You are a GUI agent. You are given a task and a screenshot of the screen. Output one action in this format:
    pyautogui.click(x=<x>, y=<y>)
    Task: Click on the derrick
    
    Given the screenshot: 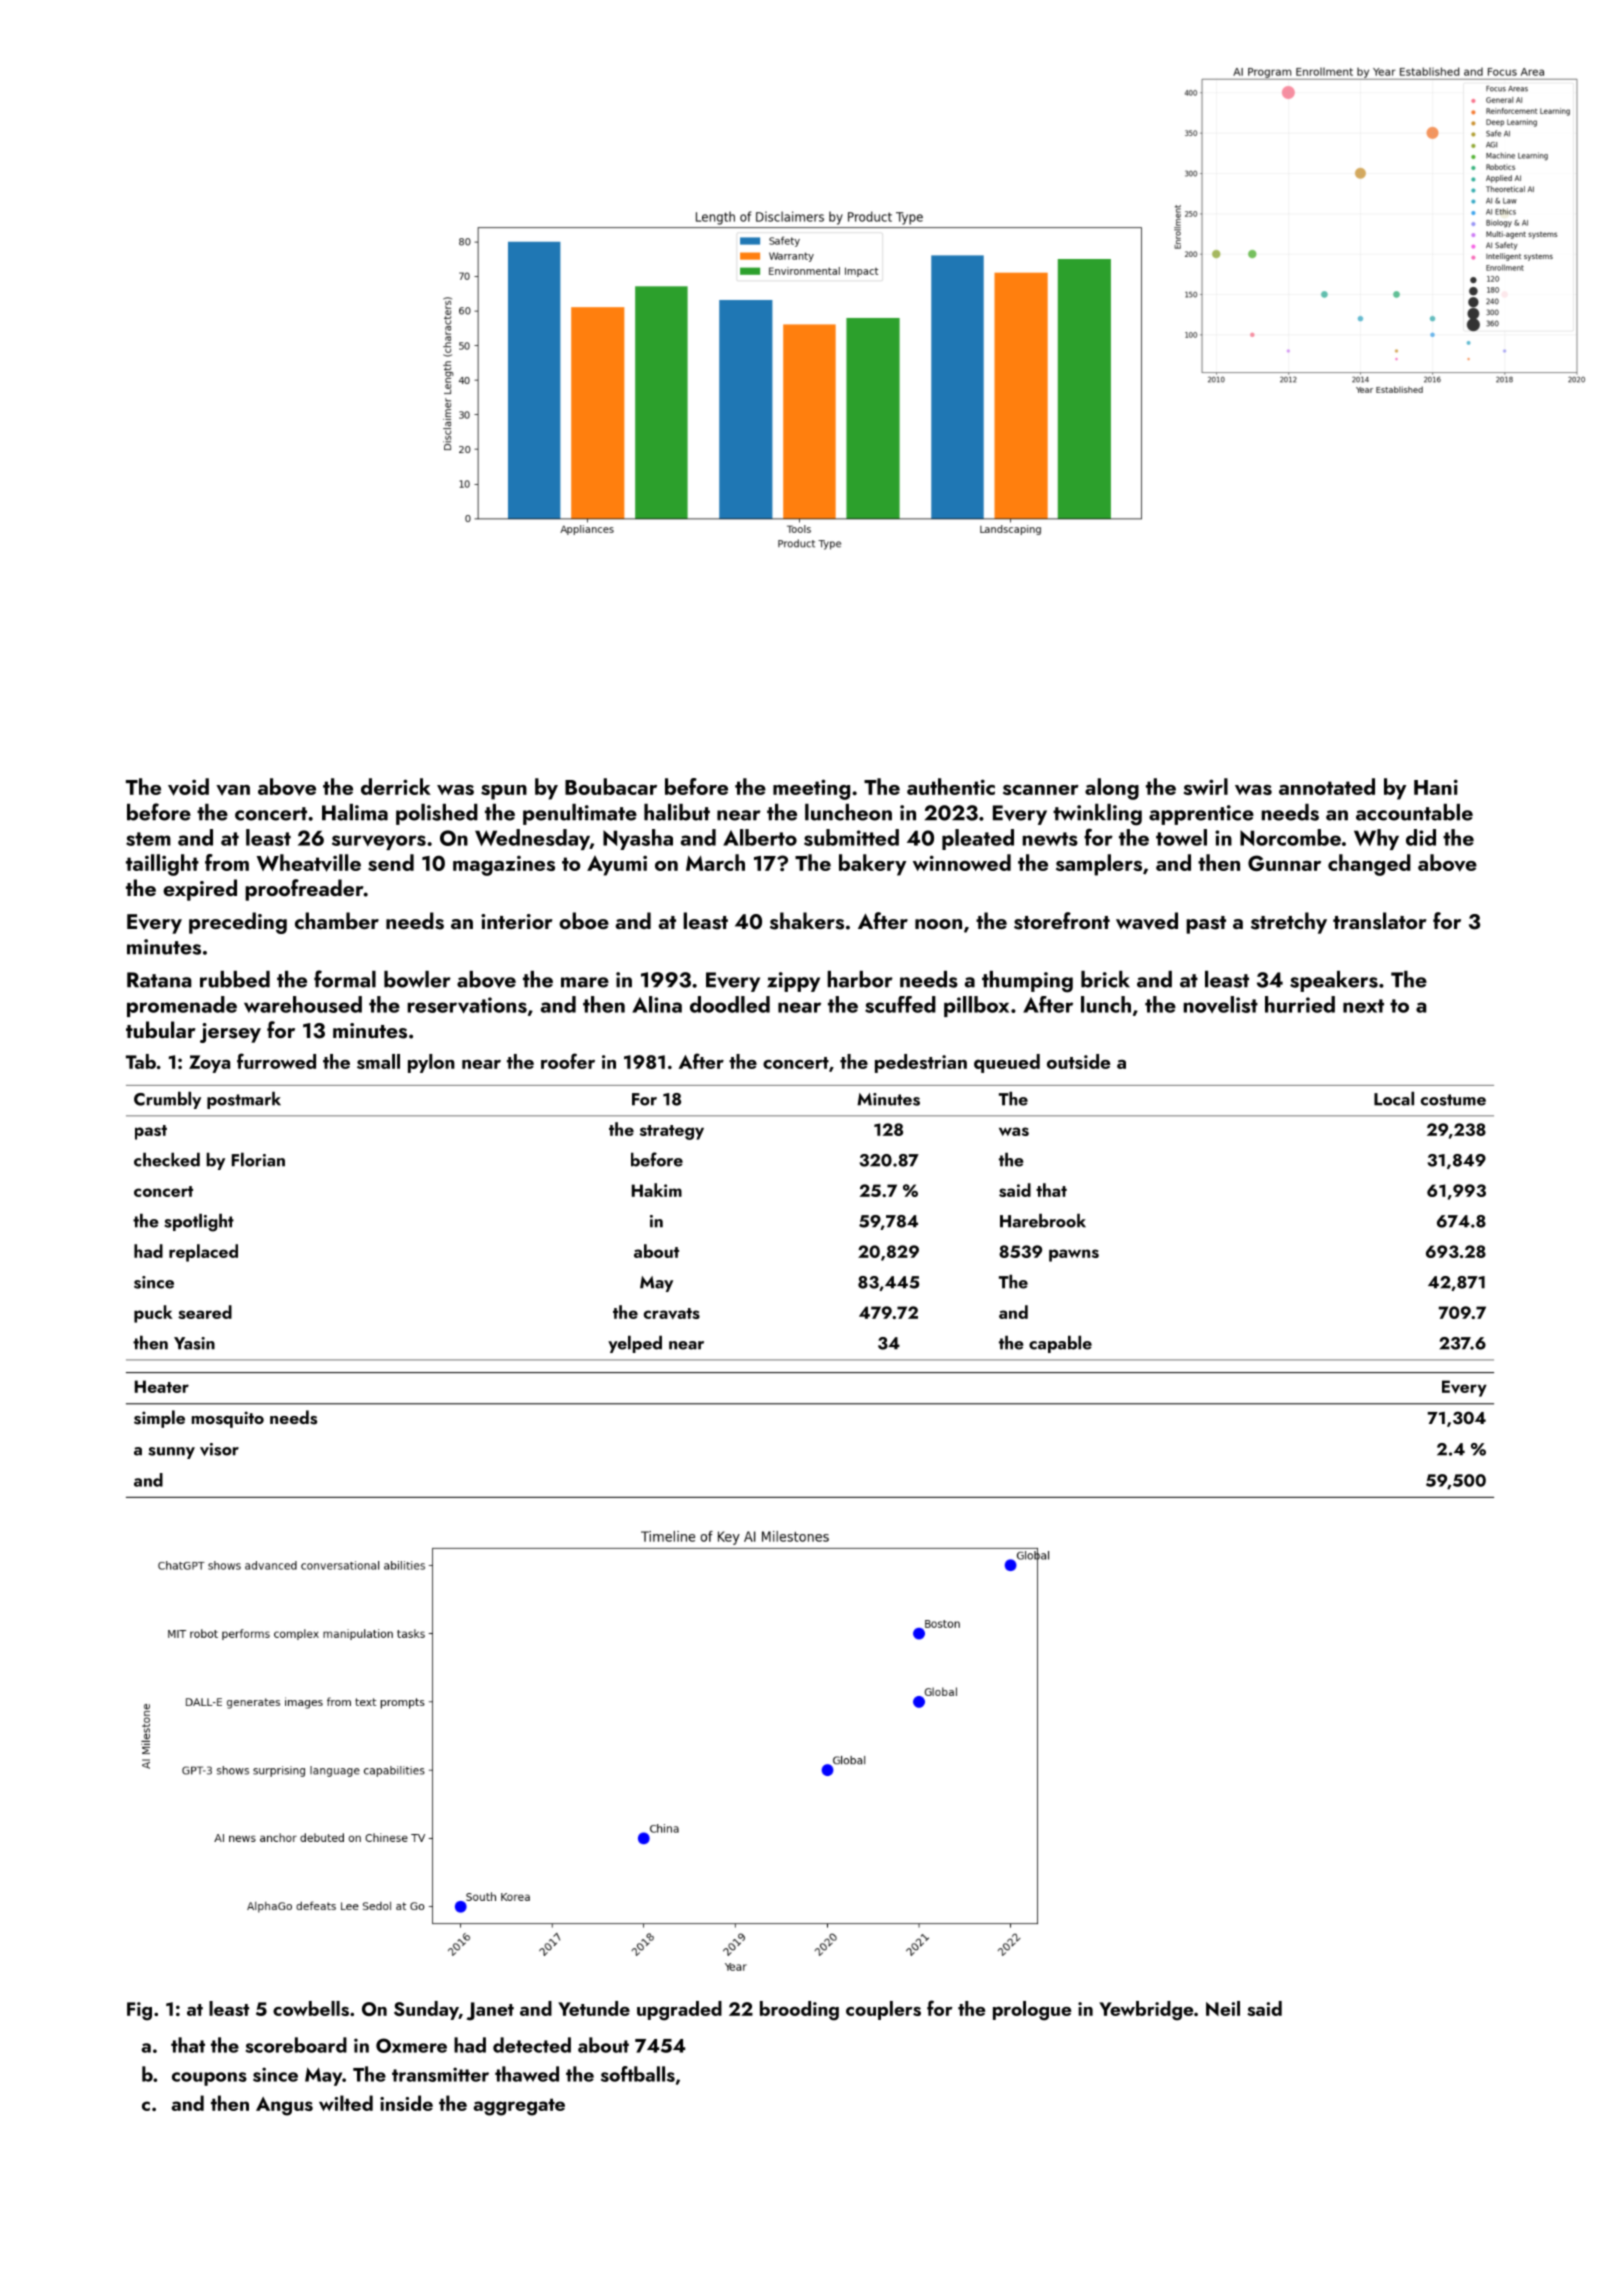 What is the action you would take?
    pyautogui.click(x=396, y=786)
